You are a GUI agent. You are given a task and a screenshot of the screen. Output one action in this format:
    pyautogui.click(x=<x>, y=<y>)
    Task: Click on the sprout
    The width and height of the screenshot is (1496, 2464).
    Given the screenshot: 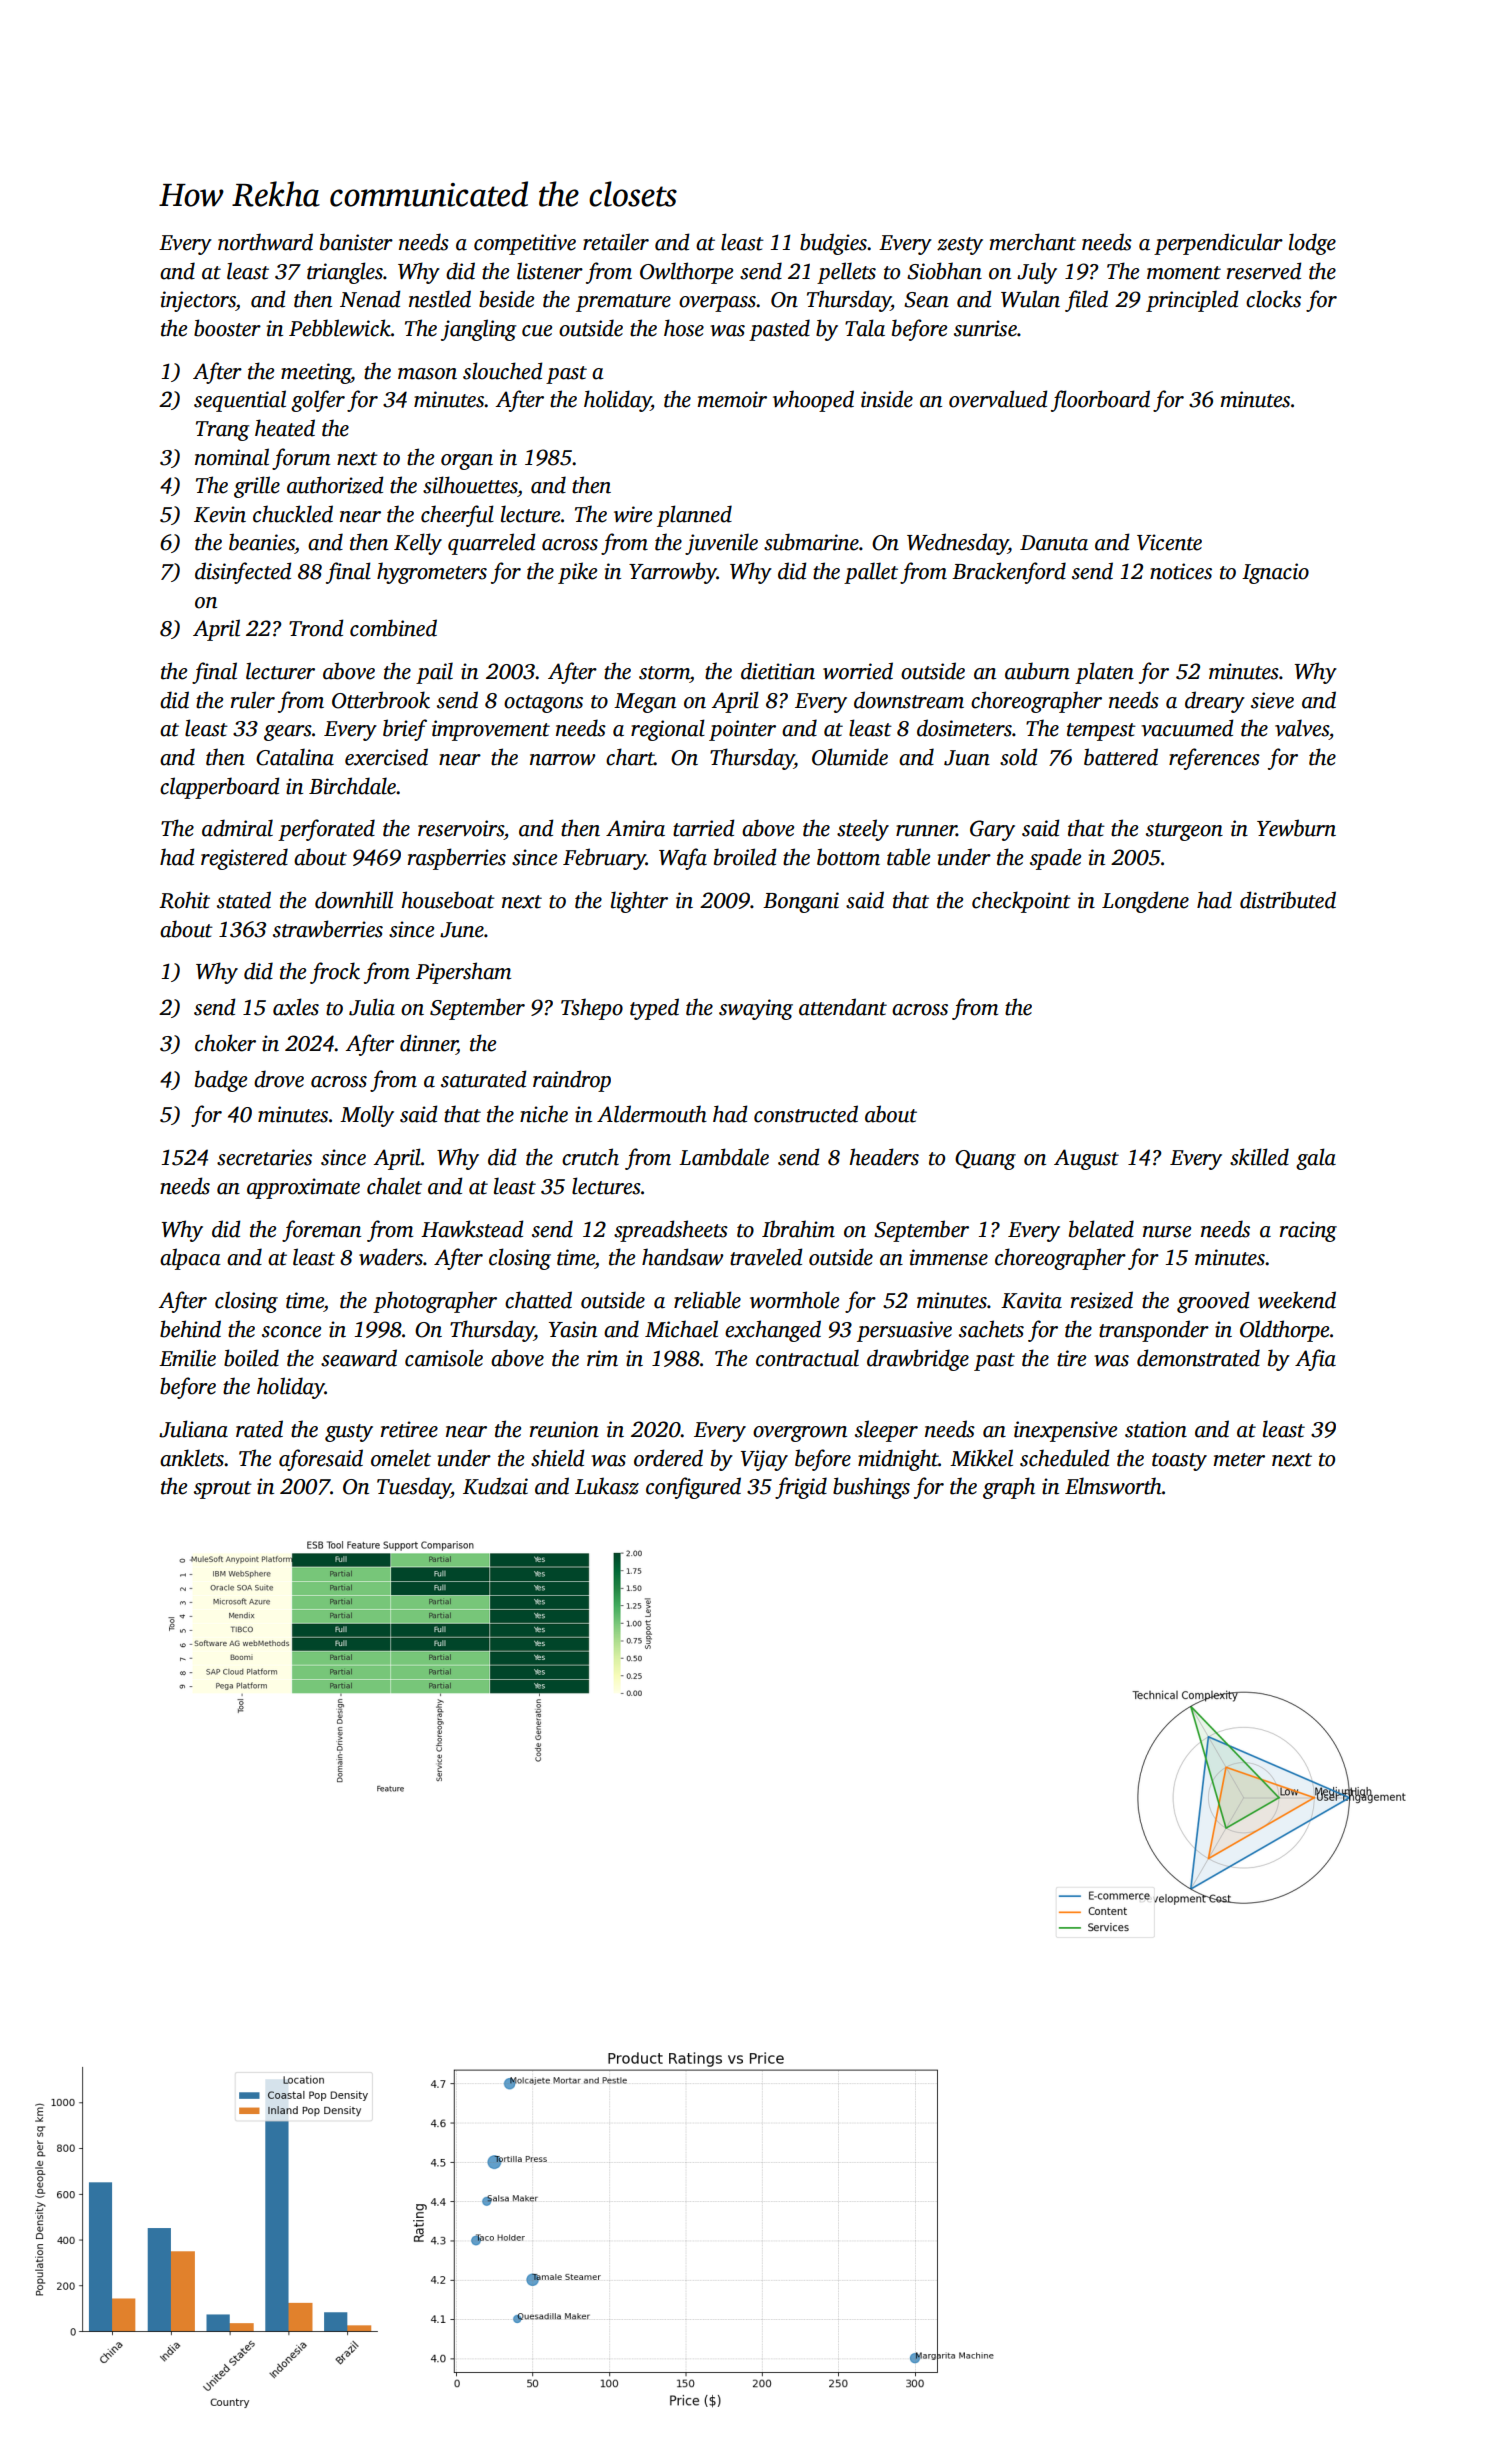 What is the action you would take?
    pyautogui.click(x=223, y=1490)
